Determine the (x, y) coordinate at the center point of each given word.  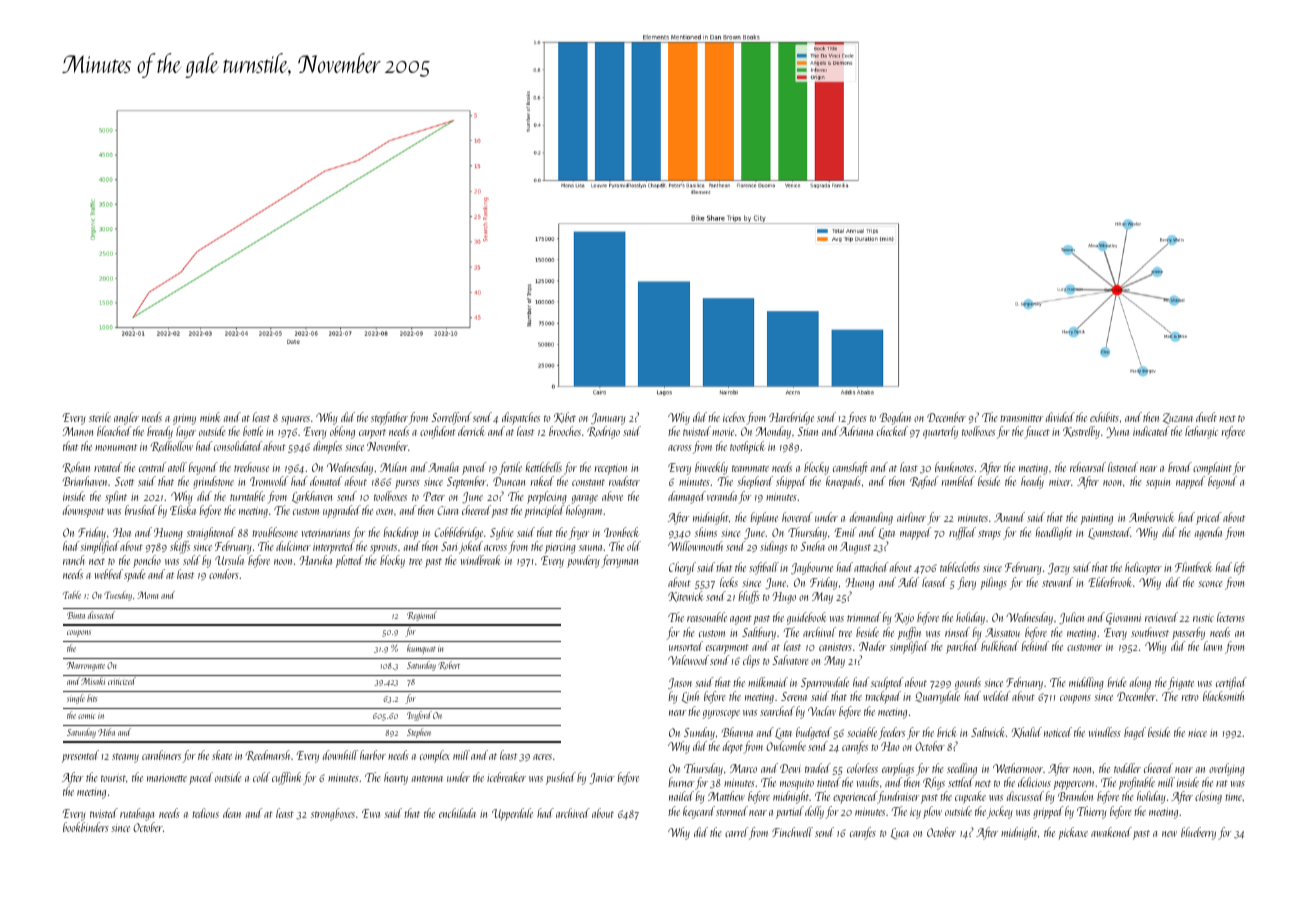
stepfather (389, 418)
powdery (583, 561)
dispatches (521, 418)
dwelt (1206, 417)
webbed (109, 574)
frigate (1181, 683)
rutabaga (137, 814)
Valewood (688, 660)
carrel (737, 832)
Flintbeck (1194, 567)
